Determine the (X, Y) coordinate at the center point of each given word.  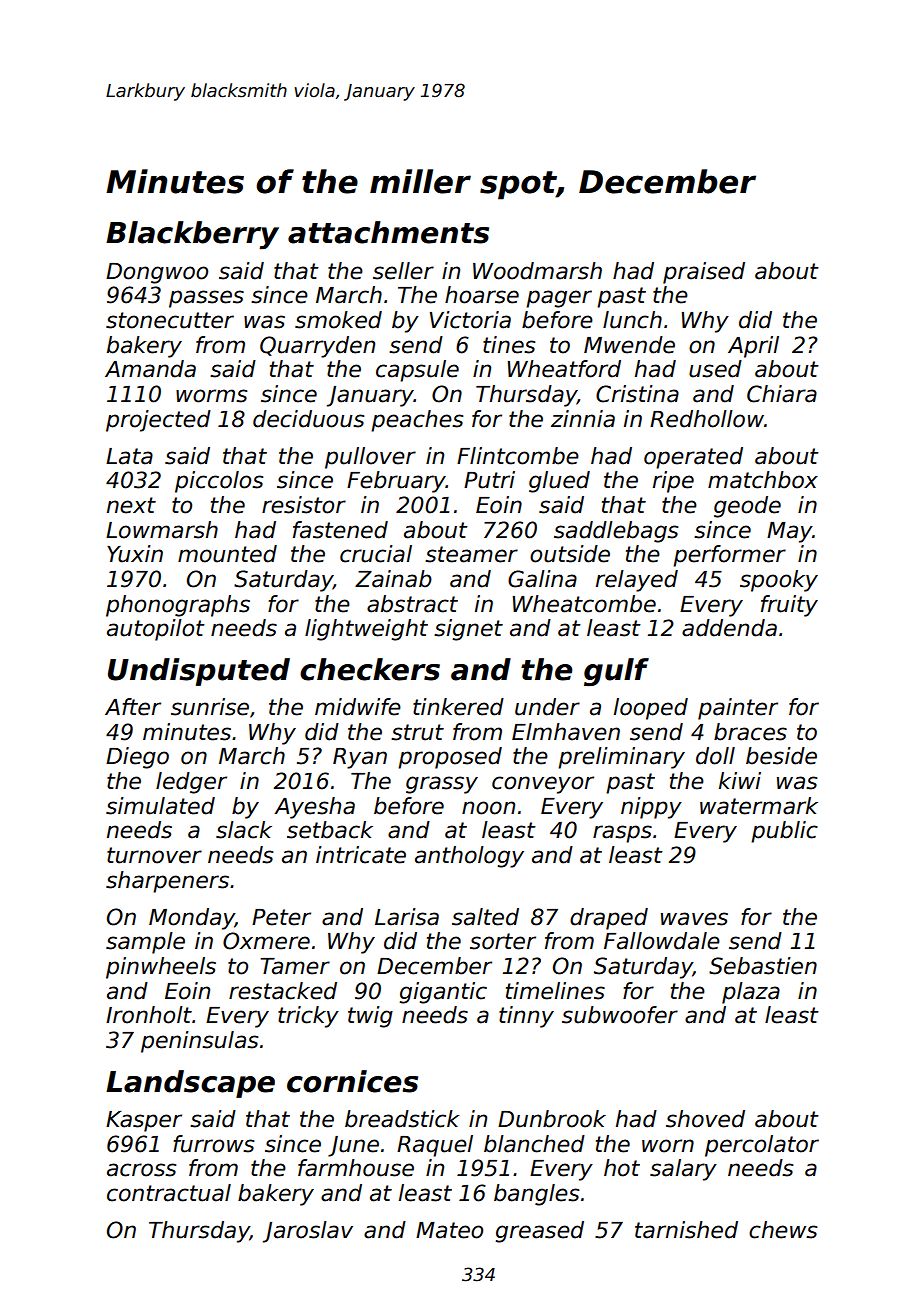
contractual (169, 1193)
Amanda (150, 369)
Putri (489, 480)
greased (539, 1232)
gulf (616, 672)
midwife (358, 707)
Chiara (782, 394)
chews (783, 1230)
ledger (191, 783)
